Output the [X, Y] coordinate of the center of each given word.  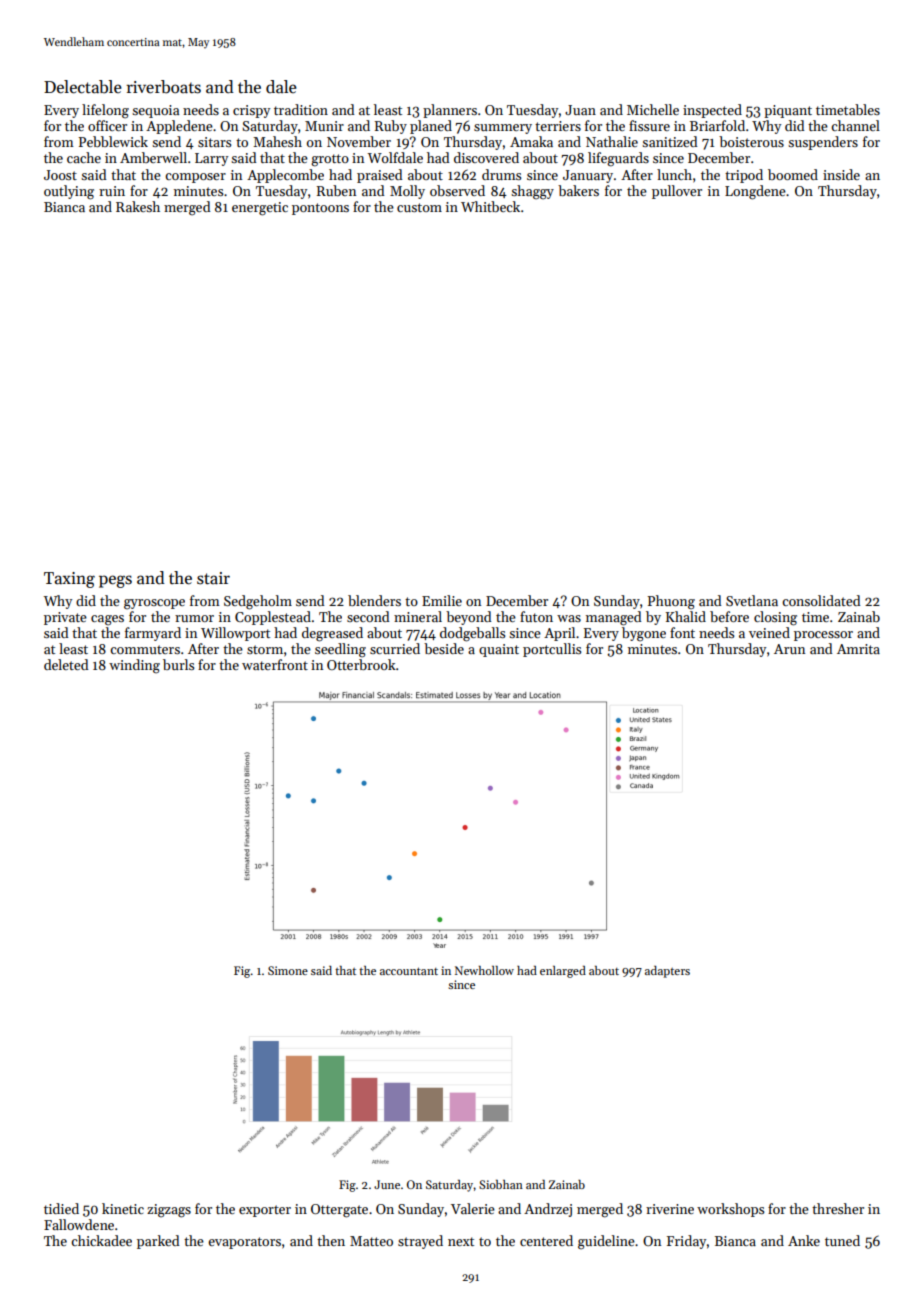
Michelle [653, 109]
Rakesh [138, 206]
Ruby [391, 127]
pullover [677, 192]
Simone [288, 970]
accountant [409, 971]
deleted [66, 664]
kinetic [123, 1208]
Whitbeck [490, 206]
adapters [667, 972]
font [682, 632]
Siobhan [501, 1184]
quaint [499, 650]
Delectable [83, 87]
